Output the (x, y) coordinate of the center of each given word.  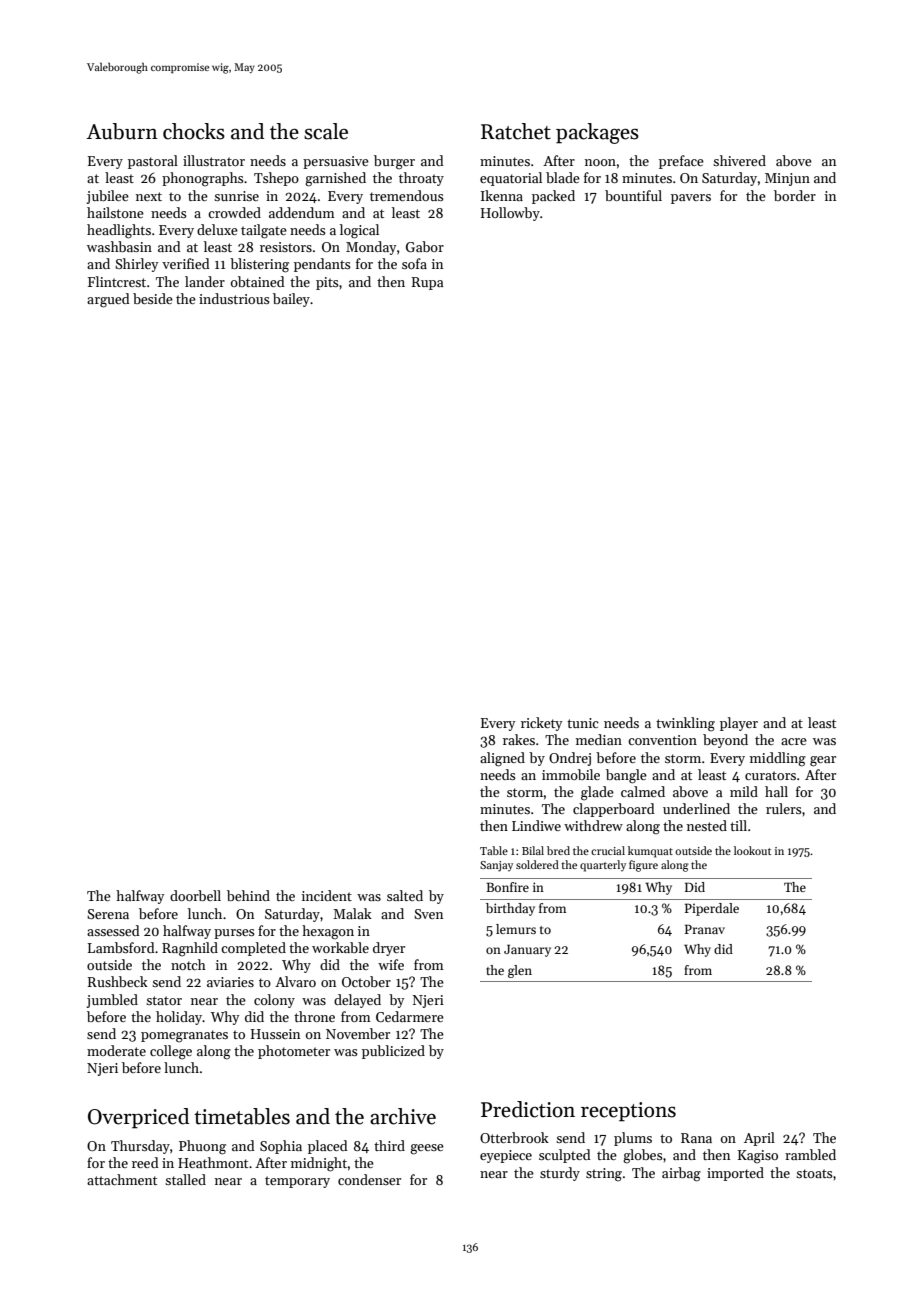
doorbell (195, 895)
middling (778, 759)
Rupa (427, 283)
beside (153, 298)
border (795, 195)
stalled (185, 1179)
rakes (519, 739)
